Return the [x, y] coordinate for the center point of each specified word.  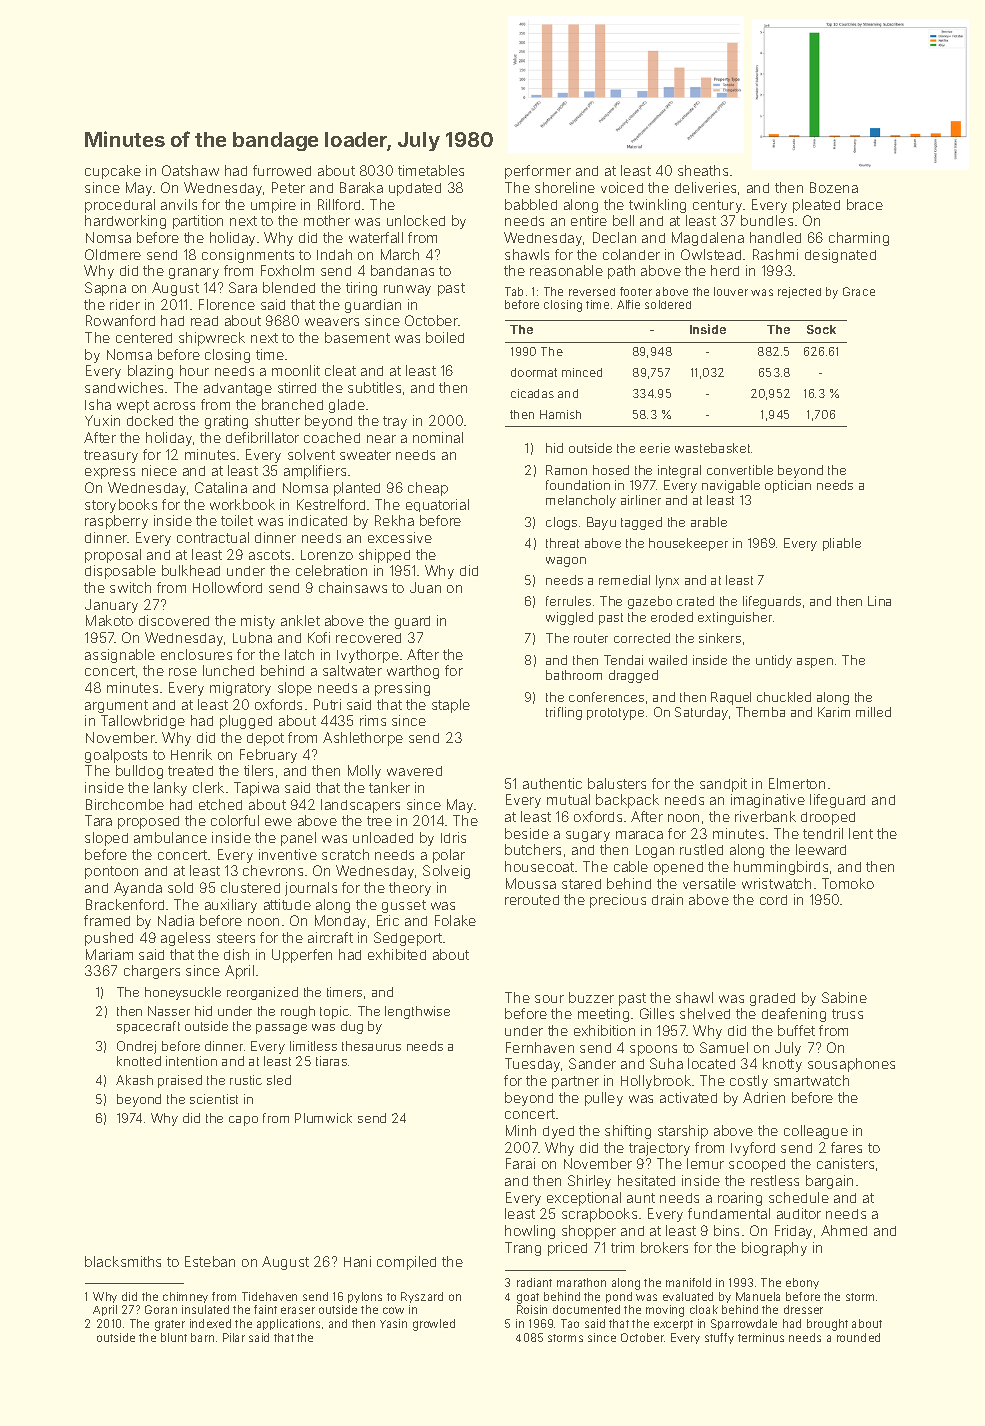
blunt [174, 1337]
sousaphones [851, 1065]
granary [194, 273]
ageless [185, 939]
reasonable [566, 270]
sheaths [703, 170]
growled [434, 1325]
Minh [521, 1130]
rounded [858, 1337]
